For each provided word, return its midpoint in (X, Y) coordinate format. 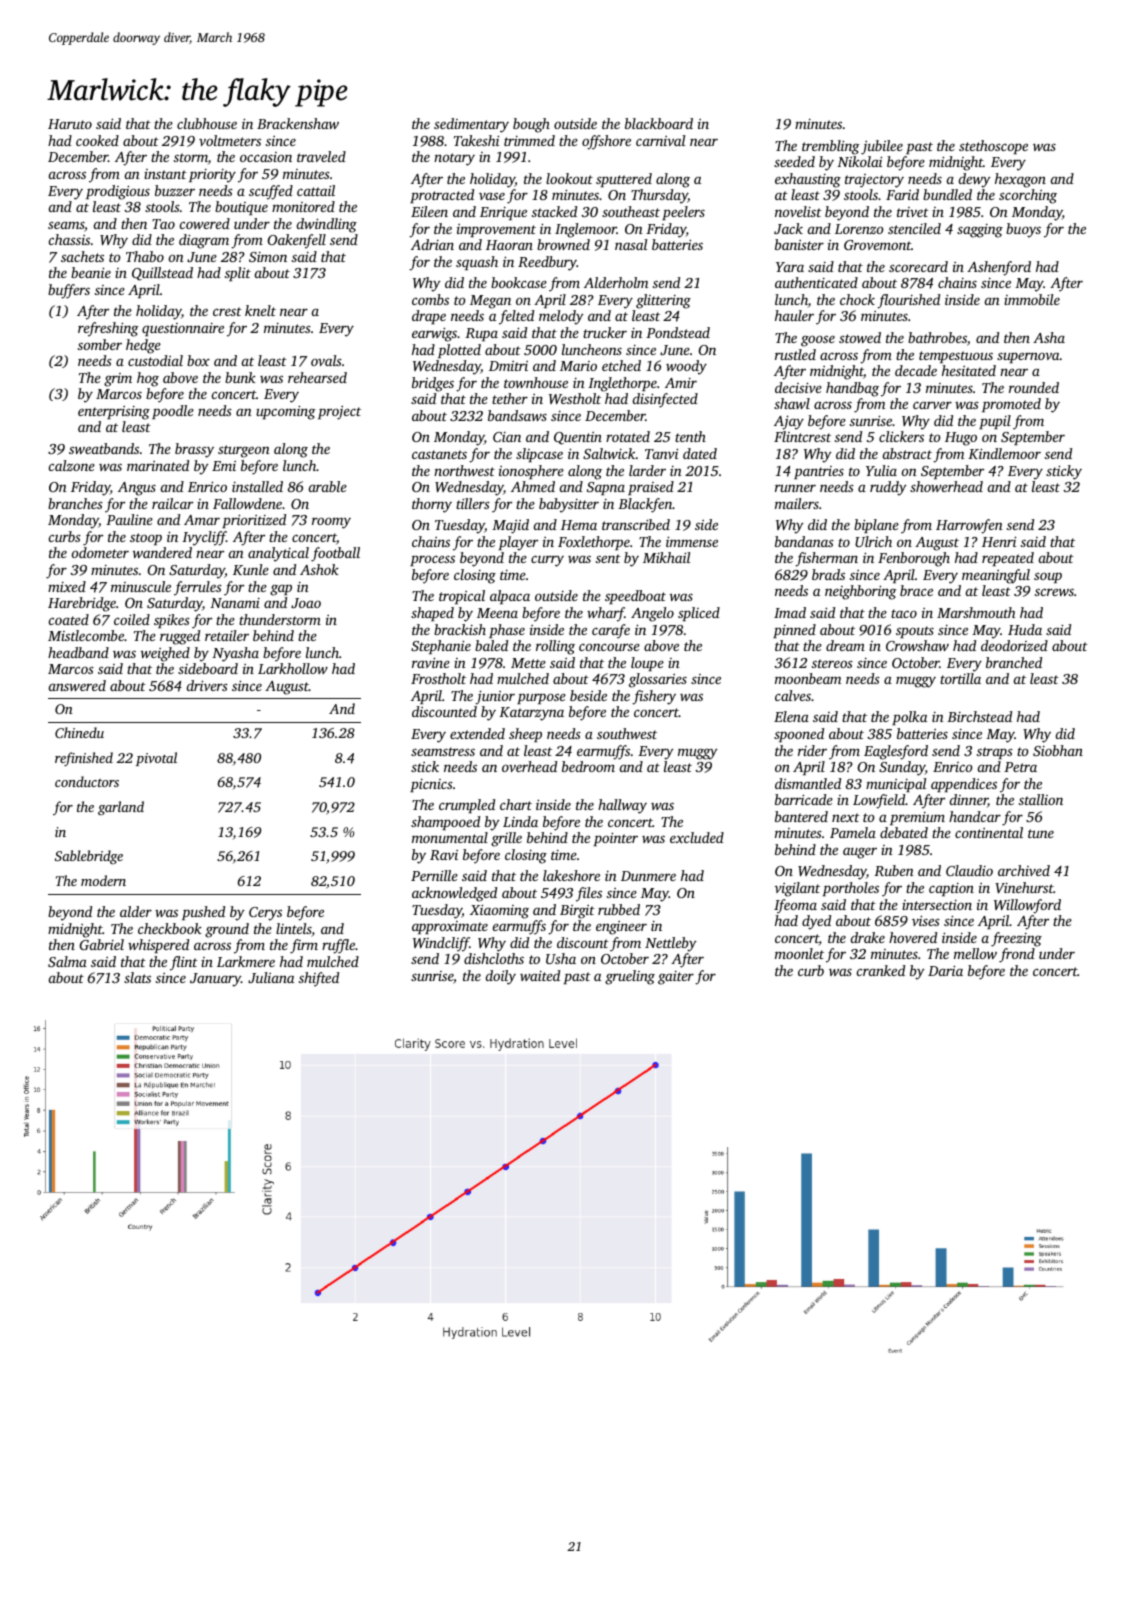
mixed (67, 586)
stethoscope (993, 147)
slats (137, 977)
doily (501, 977)
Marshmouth (976, 612)
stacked (554, 211)
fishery (654, 697)
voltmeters (230, 140)
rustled (795, 354)
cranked (881, 970)
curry (547, 561)
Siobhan (1058, 750)
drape (429, 317)
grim (118, 380)
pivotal (156, 759)
